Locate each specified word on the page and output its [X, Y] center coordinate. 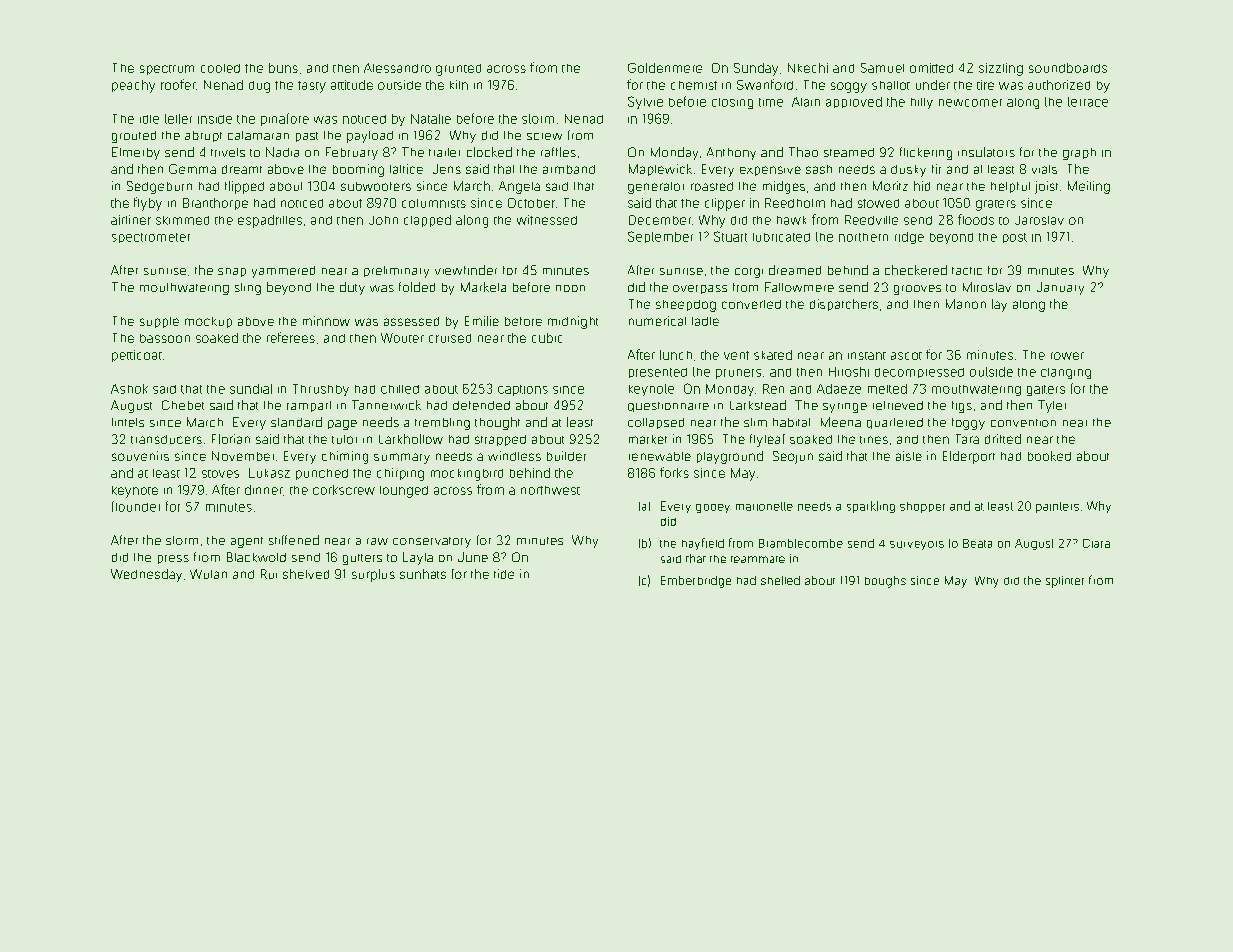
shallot [891, 85]
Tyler [1052, 406]
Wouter [402, 338]
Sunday [756, 69]
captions [523, 390]
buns [283, 68]
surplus [373, 575]
